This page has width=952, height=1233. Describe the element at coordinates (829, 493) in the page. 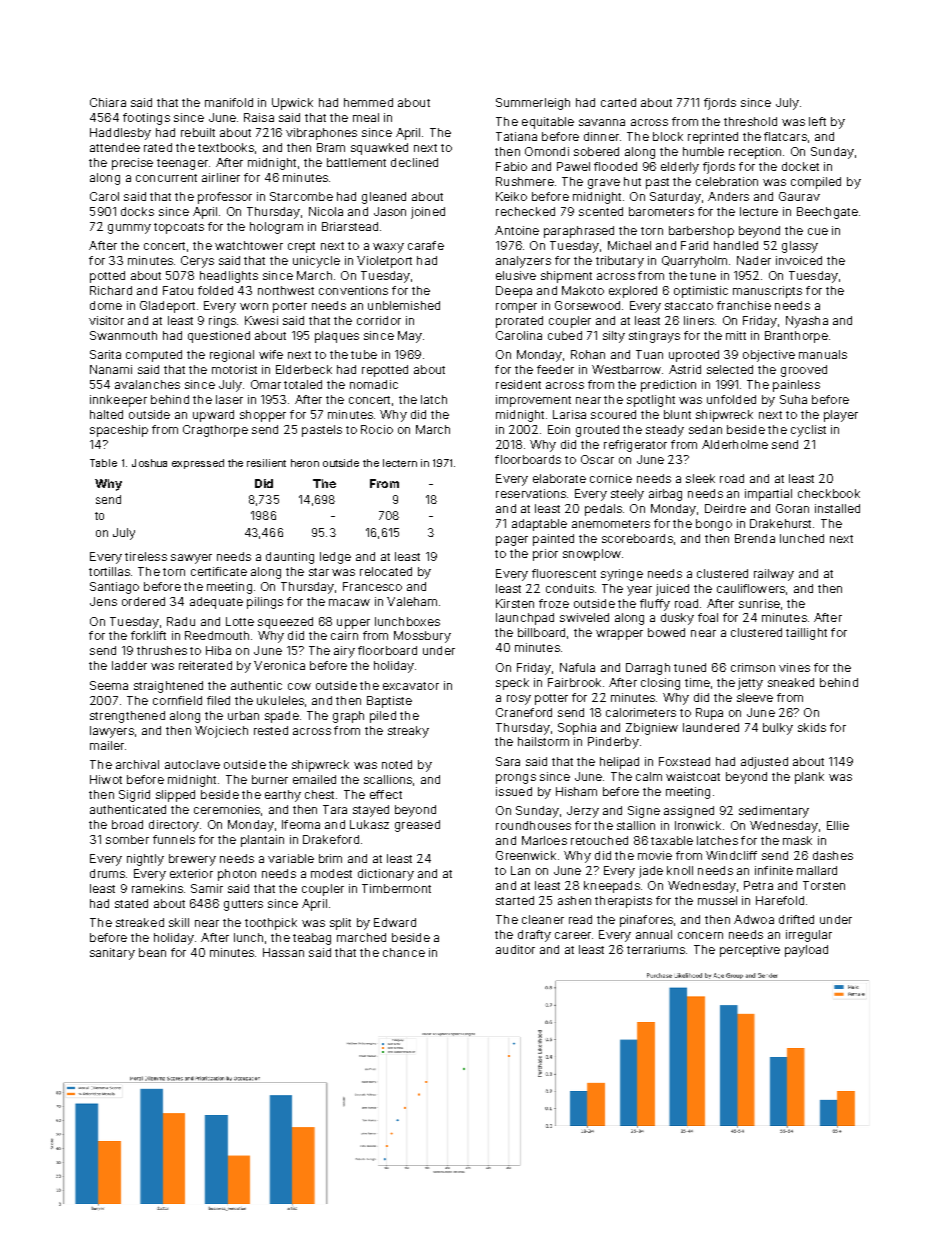

I see `checkbook` at that location.
